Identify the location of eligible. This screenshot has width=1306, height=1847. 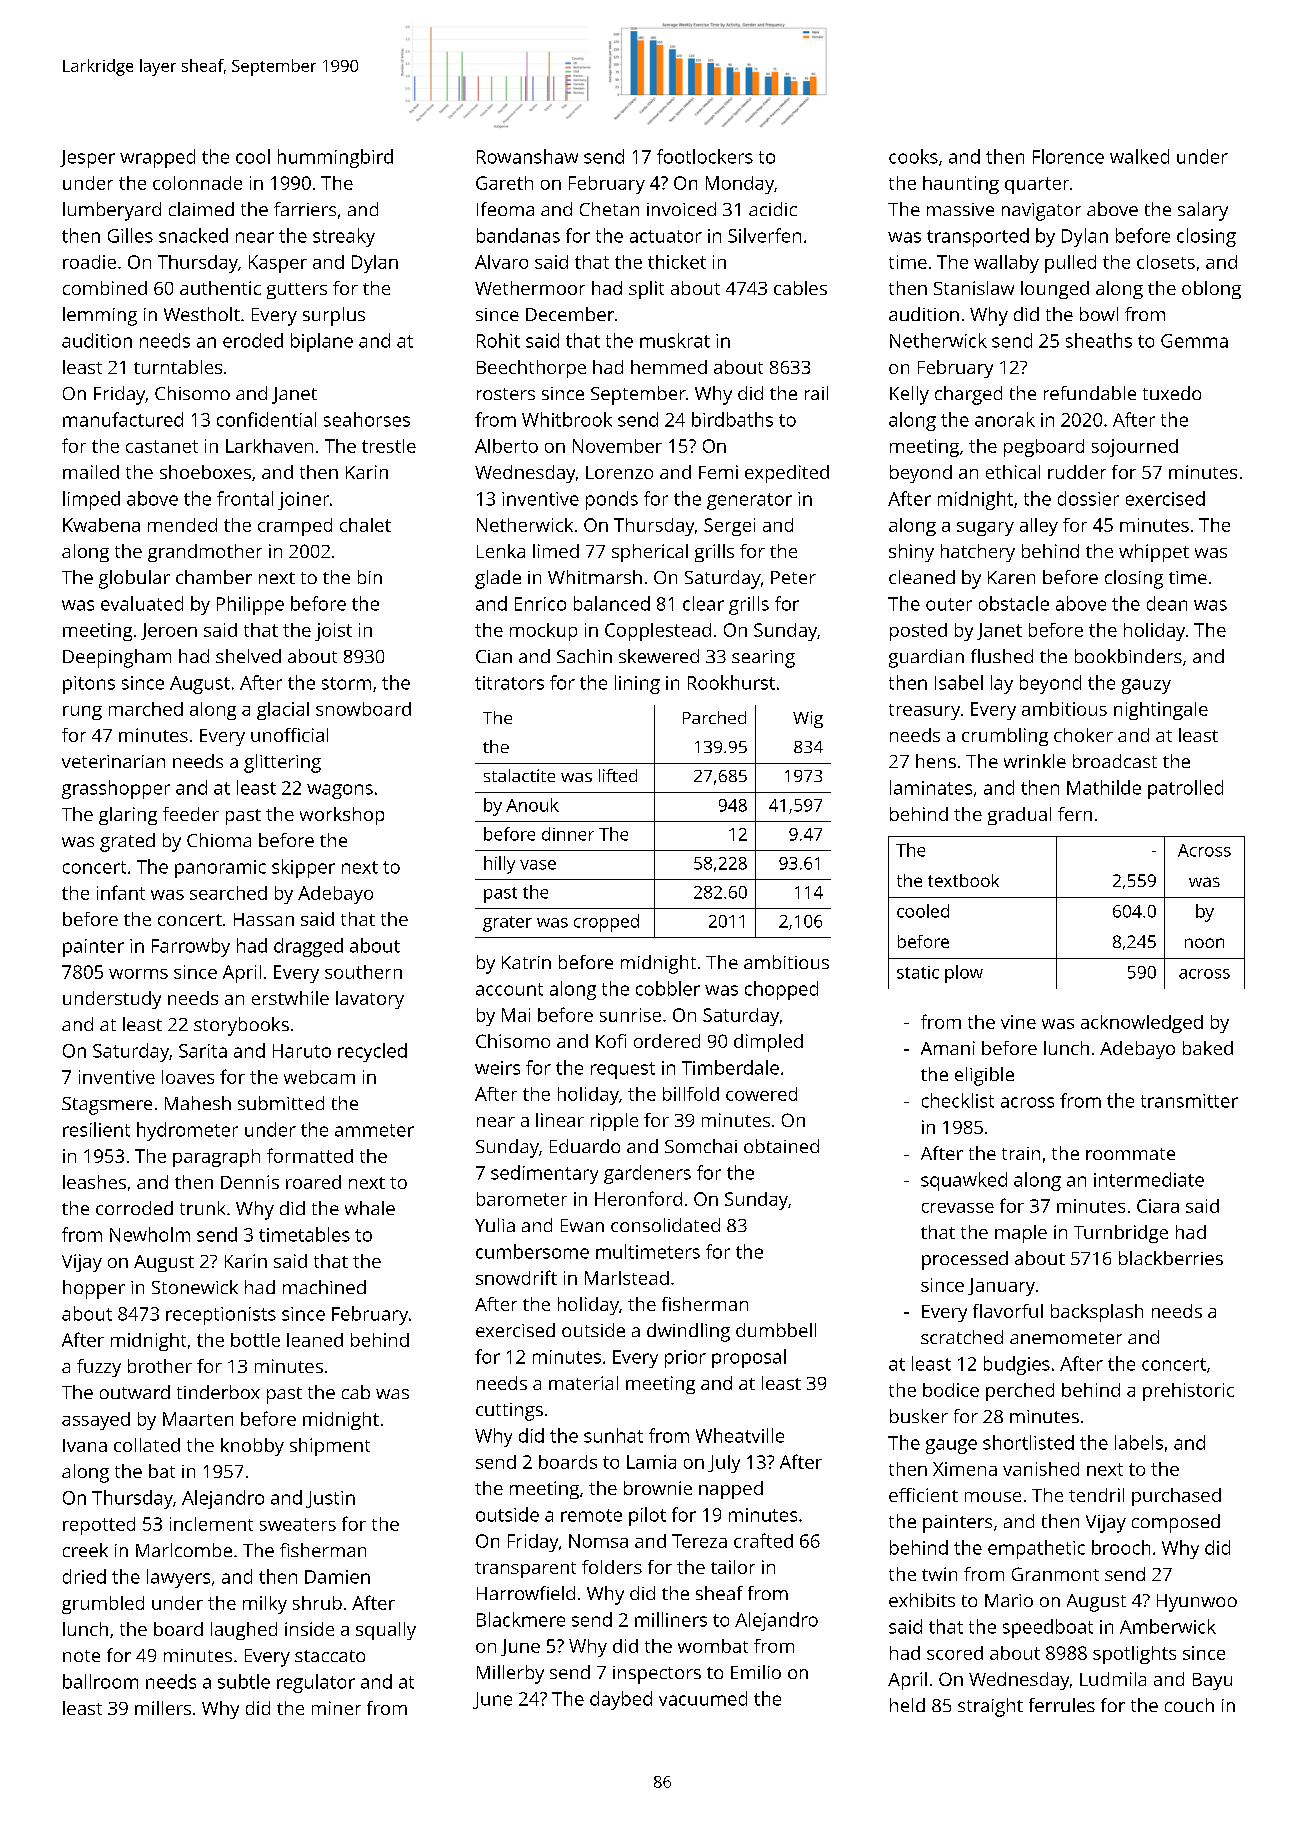
(984, 1076).
